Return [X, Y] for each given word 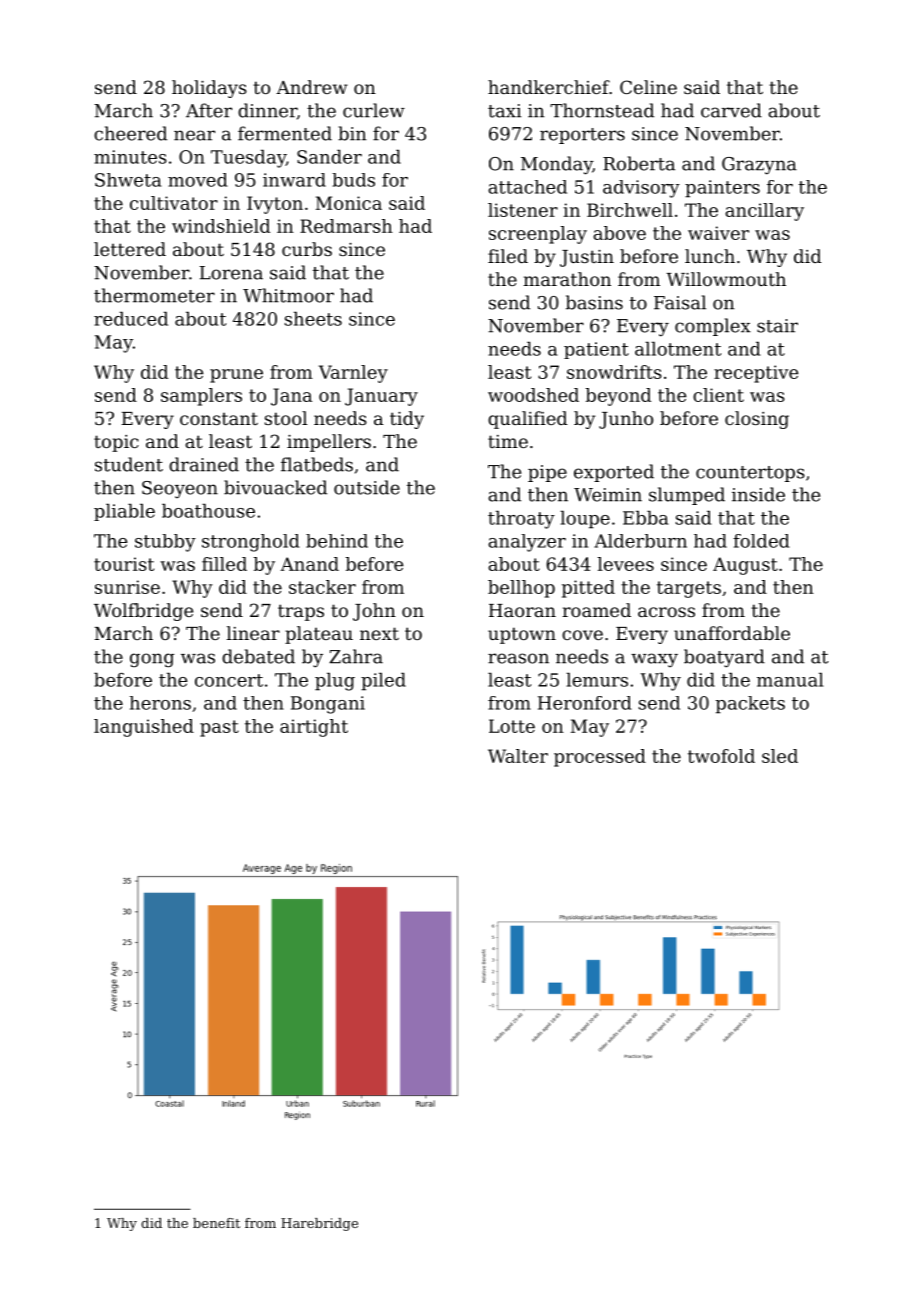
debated [258, 656]
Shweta [128, 180]
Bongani [328, 705]
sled [780, 756]
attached [527, 187]
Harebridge [319, 1224]
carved [731, 110]
